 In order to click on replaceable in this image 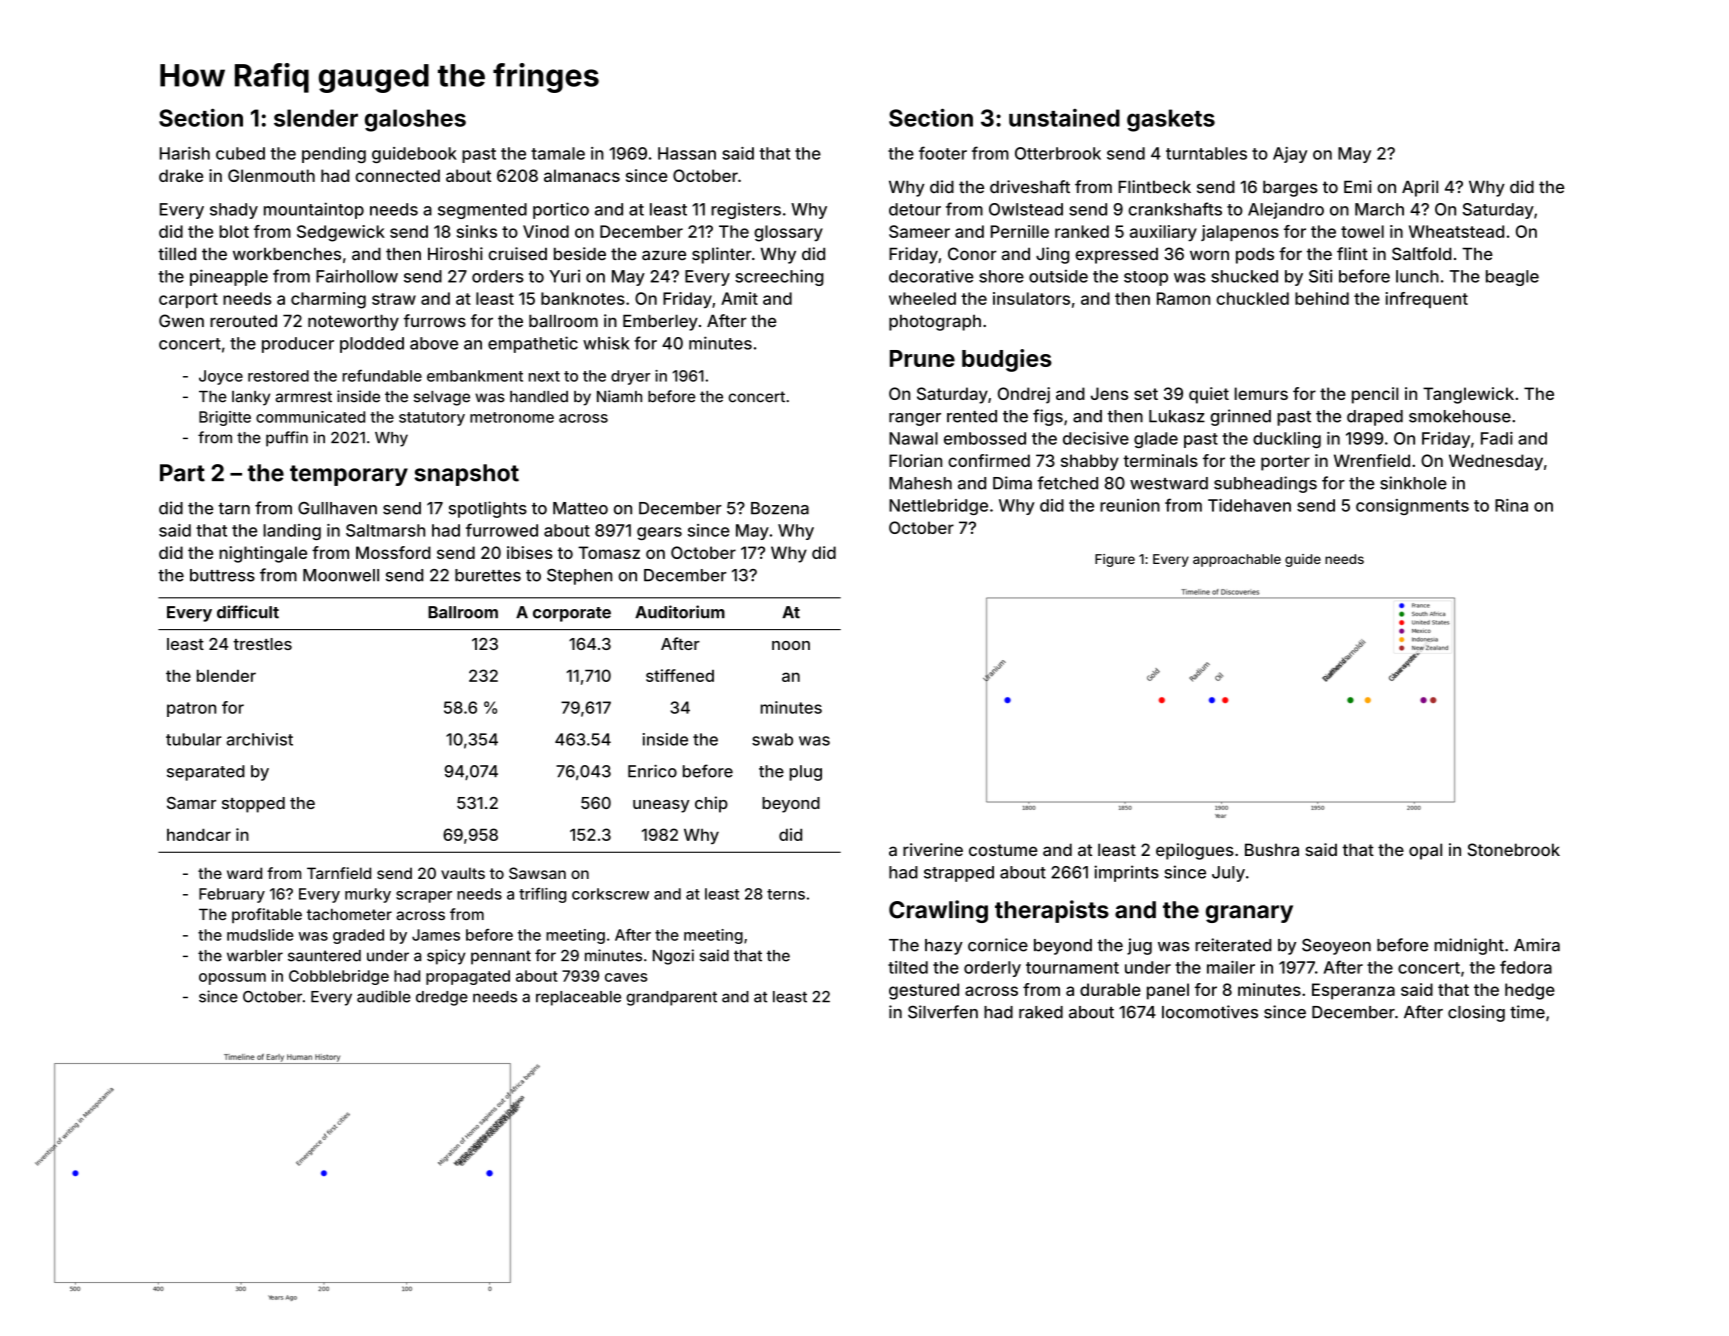, I will do `click(578, 998)`.
